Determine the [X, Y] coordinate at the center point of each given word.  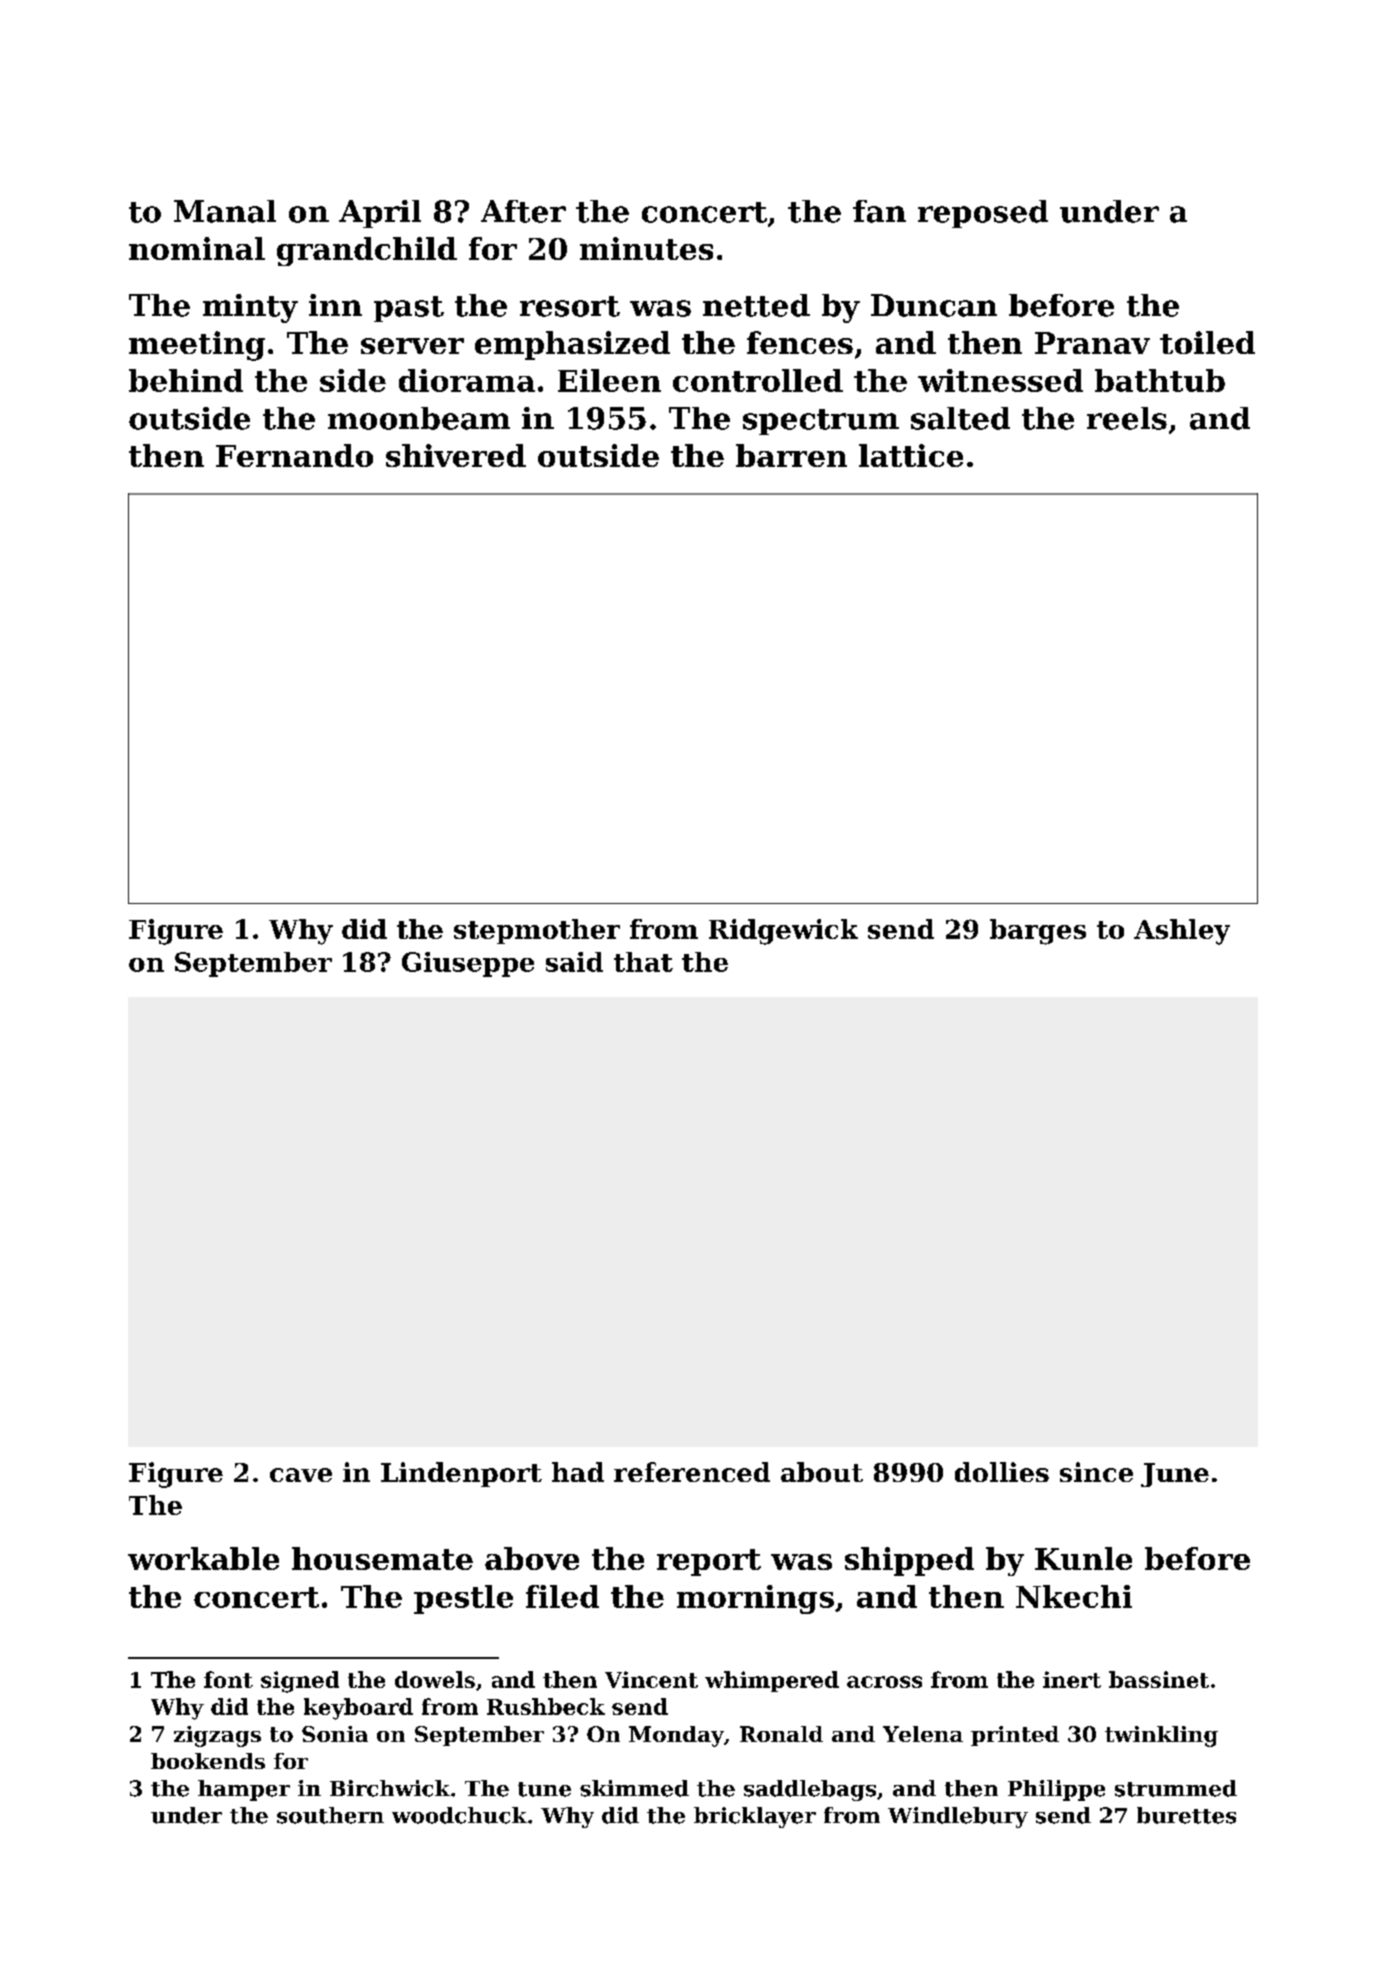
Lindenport [461, 1474]
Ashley [1182, 932]
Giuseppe [468, 964]
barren [791, 455]
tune [544, 1789]
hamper [244, 1790]
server [412, 346]
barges [1038, 932]
